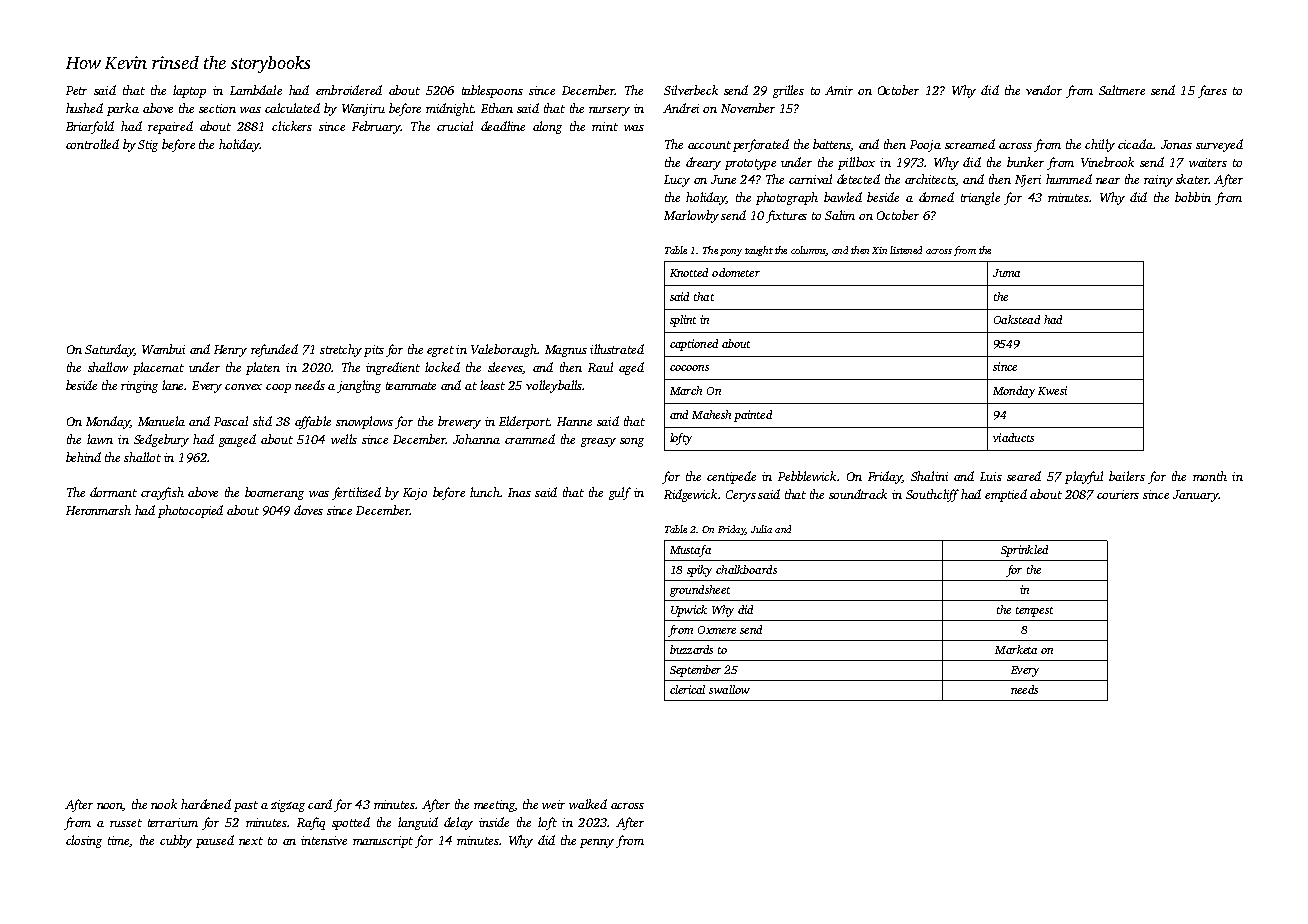 The width and height of the document is (1308, 924). Describe the element at coordinates (519, 492) in the document. I see `Inas` at that location.
